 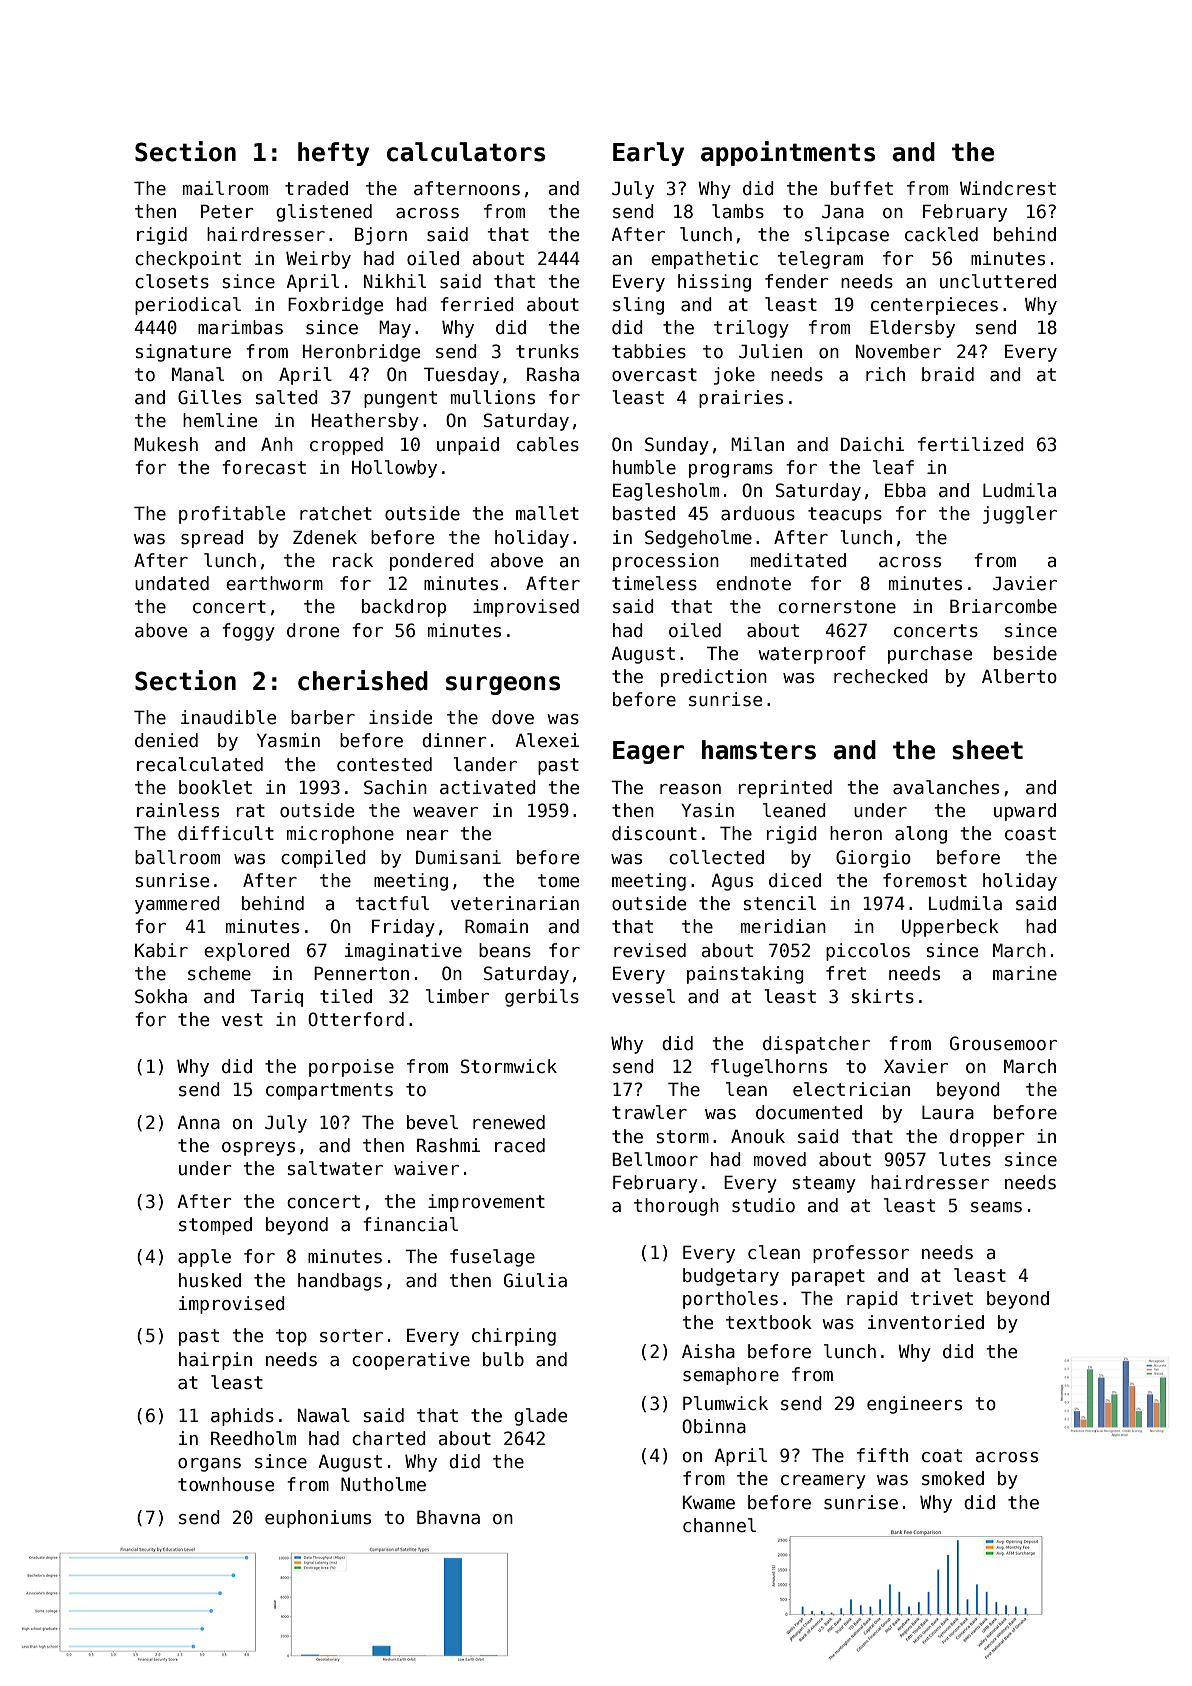 What do you see at coordinates (638, 306) in the image?
I see `sling` at bounding box center [638, 306].
